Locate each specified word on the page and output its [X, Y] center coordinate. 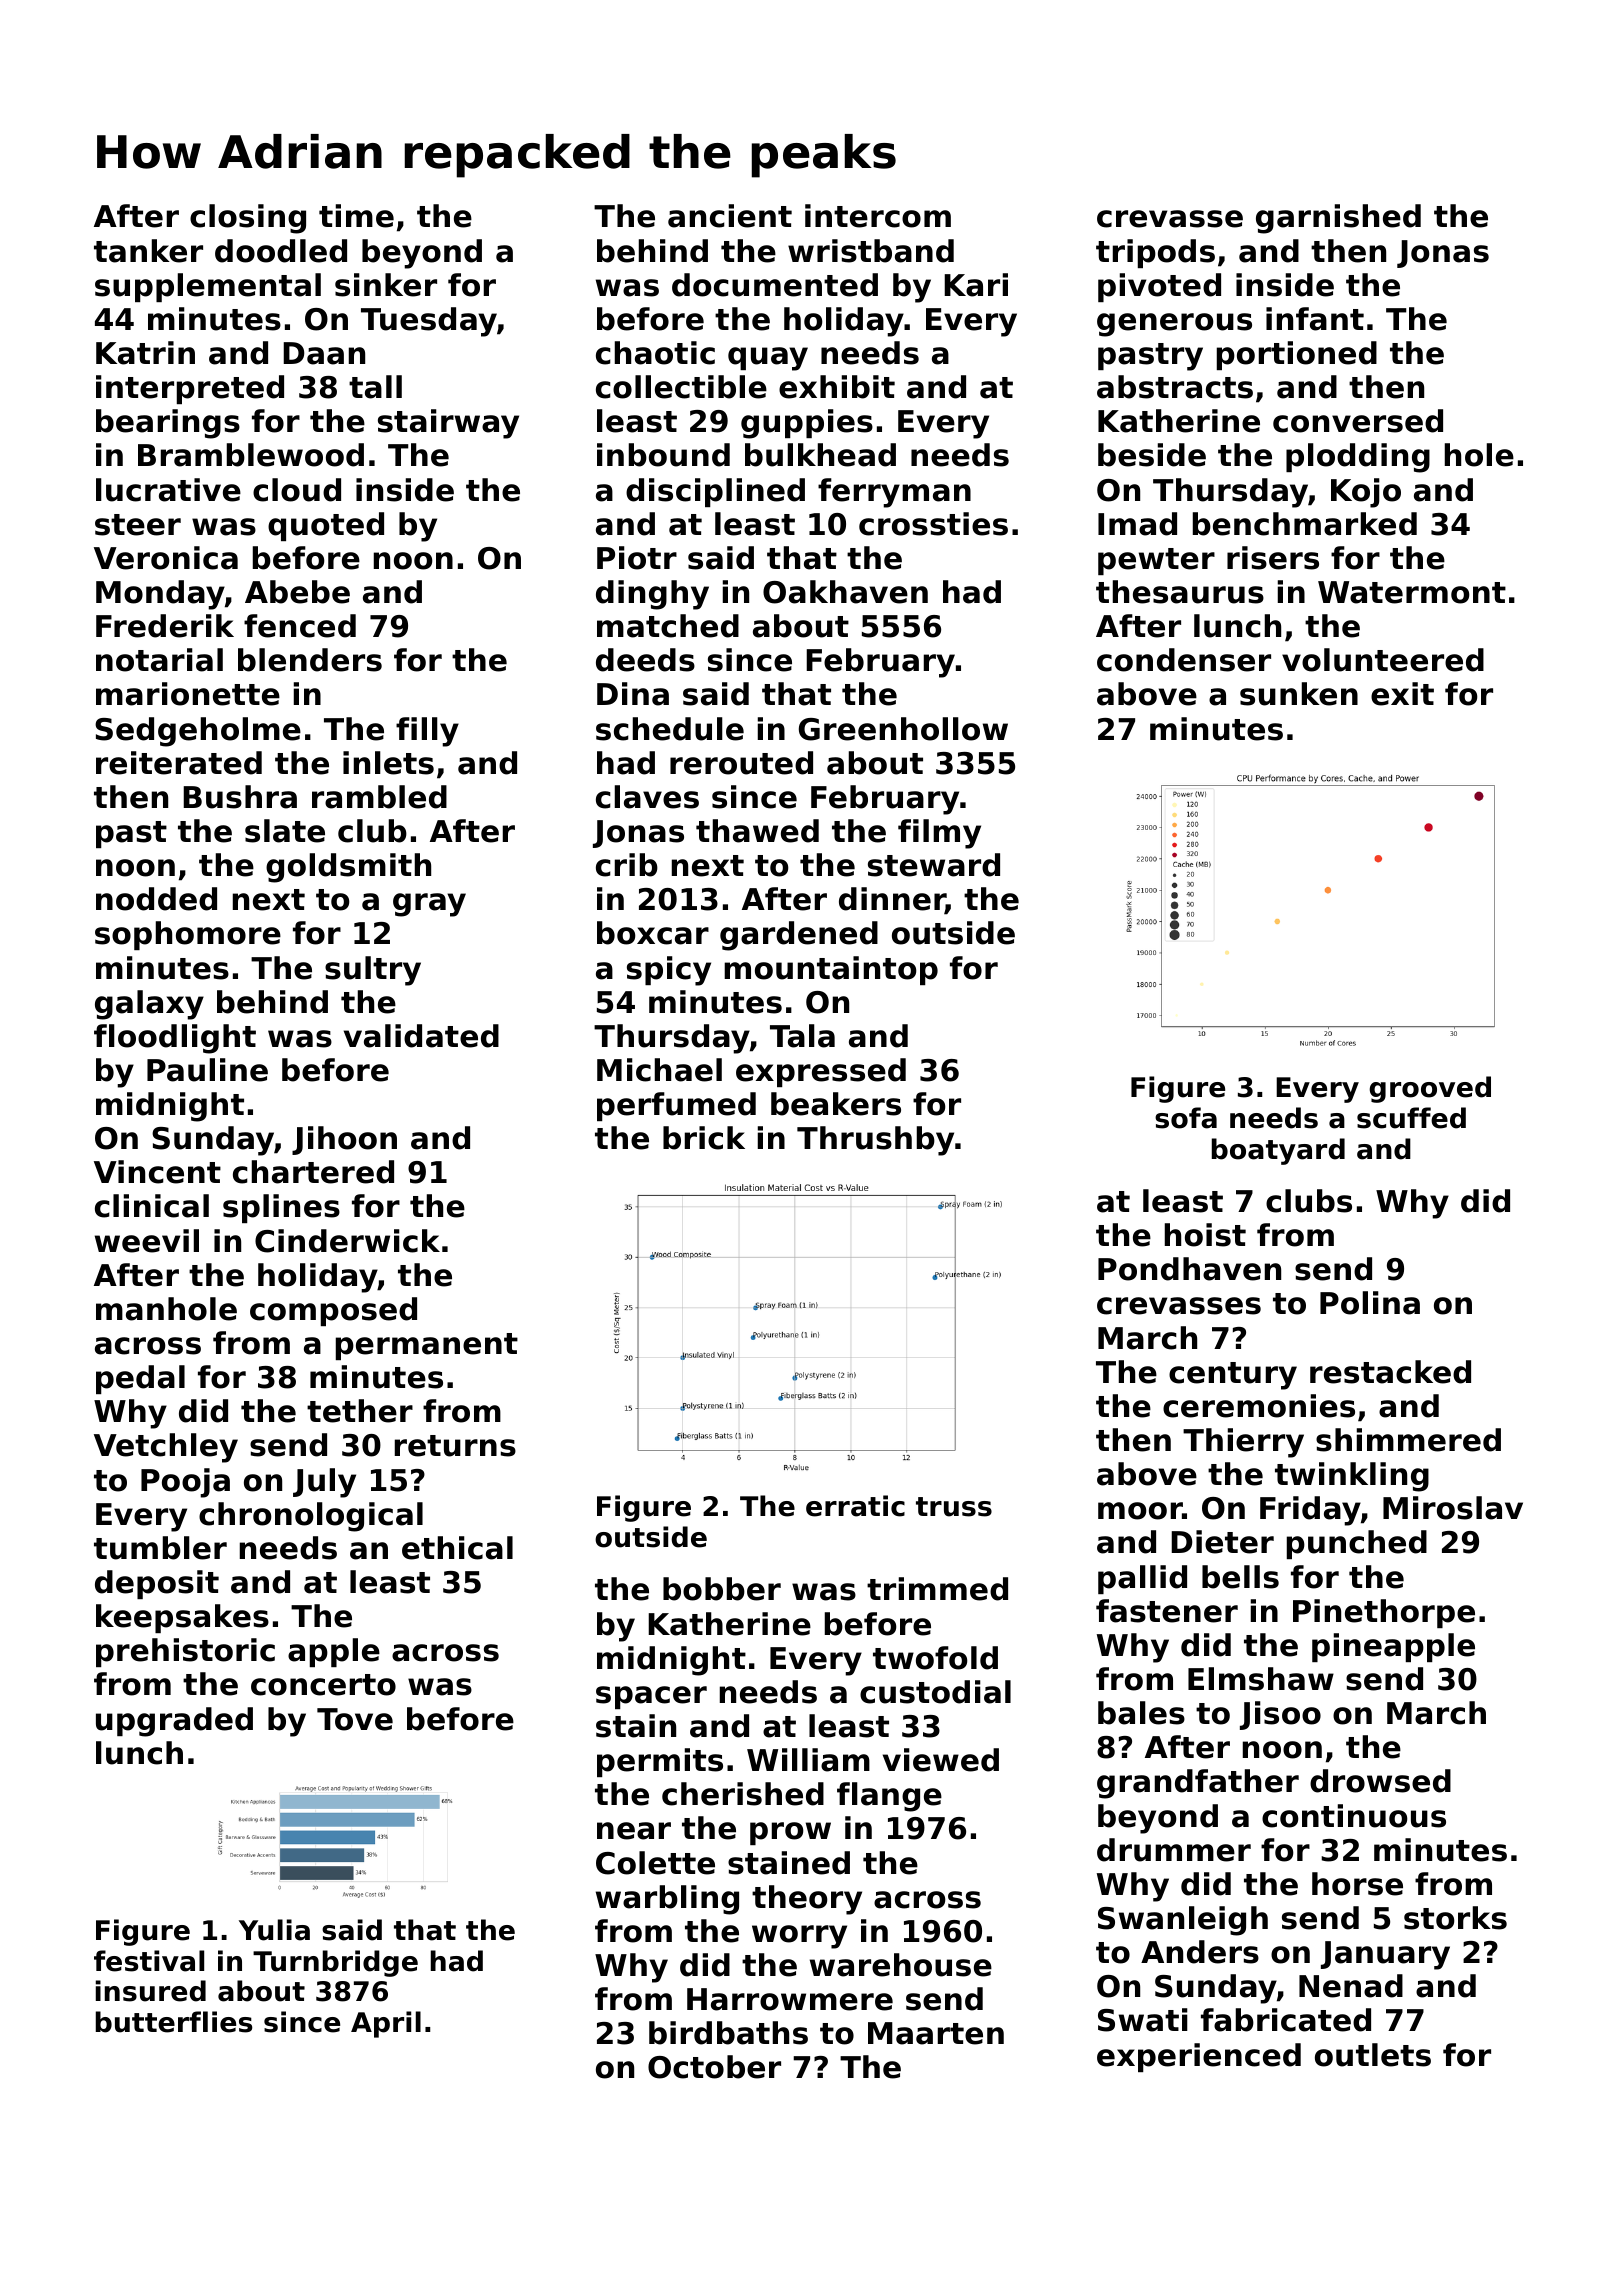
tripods [1155, 253]
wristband [871, 251]
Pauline [207, 1070]
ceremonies [1259, 1406]
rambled [379, 797]
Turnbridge [335, 1963]
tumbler [160, 1548]
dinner [892, 900]
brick [704, 1138]
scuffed [1411, 1118]
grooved [1430, 1089]
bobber [722, 1589]
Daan [324, 353]
